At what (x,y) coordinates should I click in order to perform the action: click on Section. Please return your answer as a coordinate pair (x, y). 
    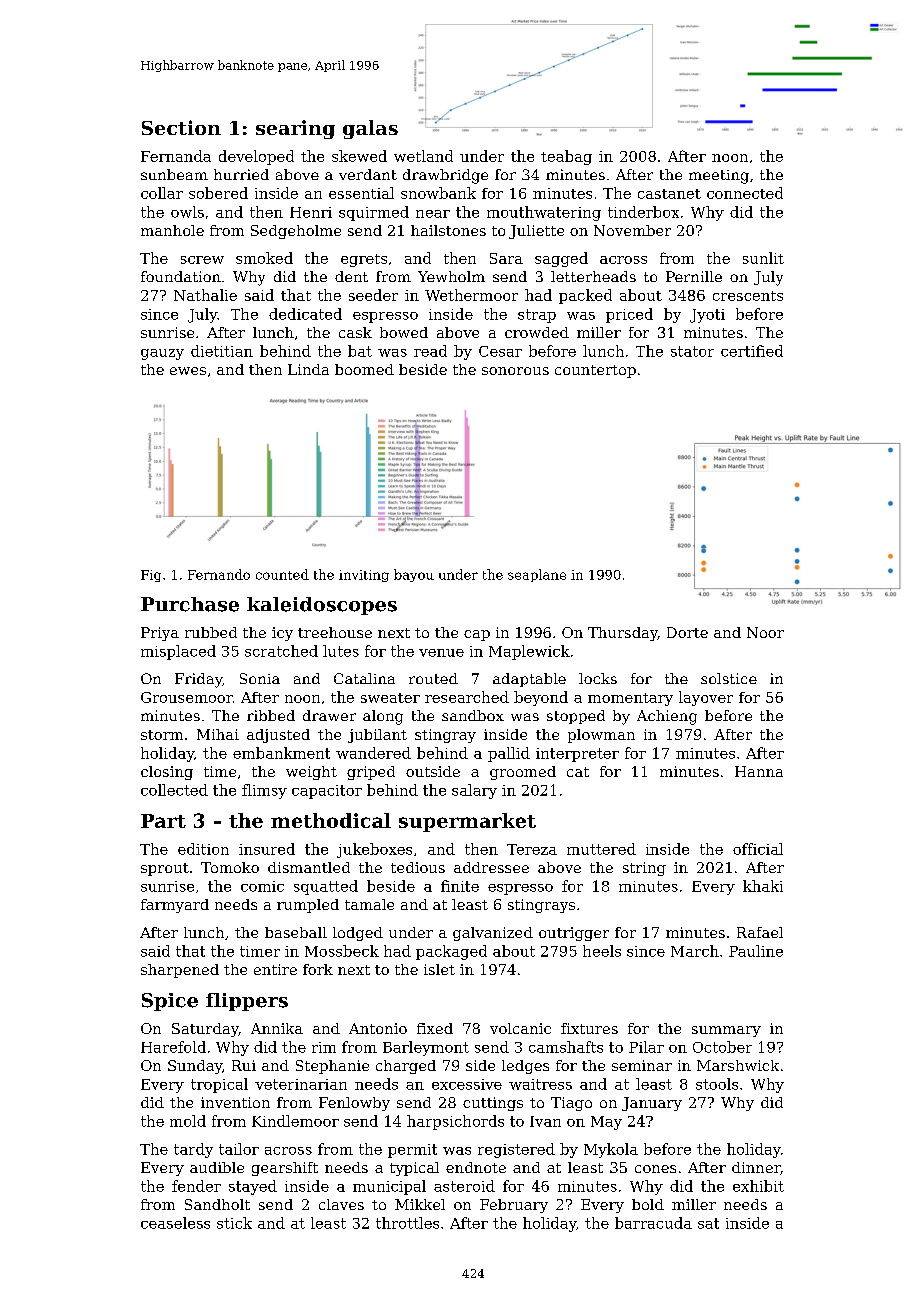
    Looking at the image, I should click on (181, 127).
